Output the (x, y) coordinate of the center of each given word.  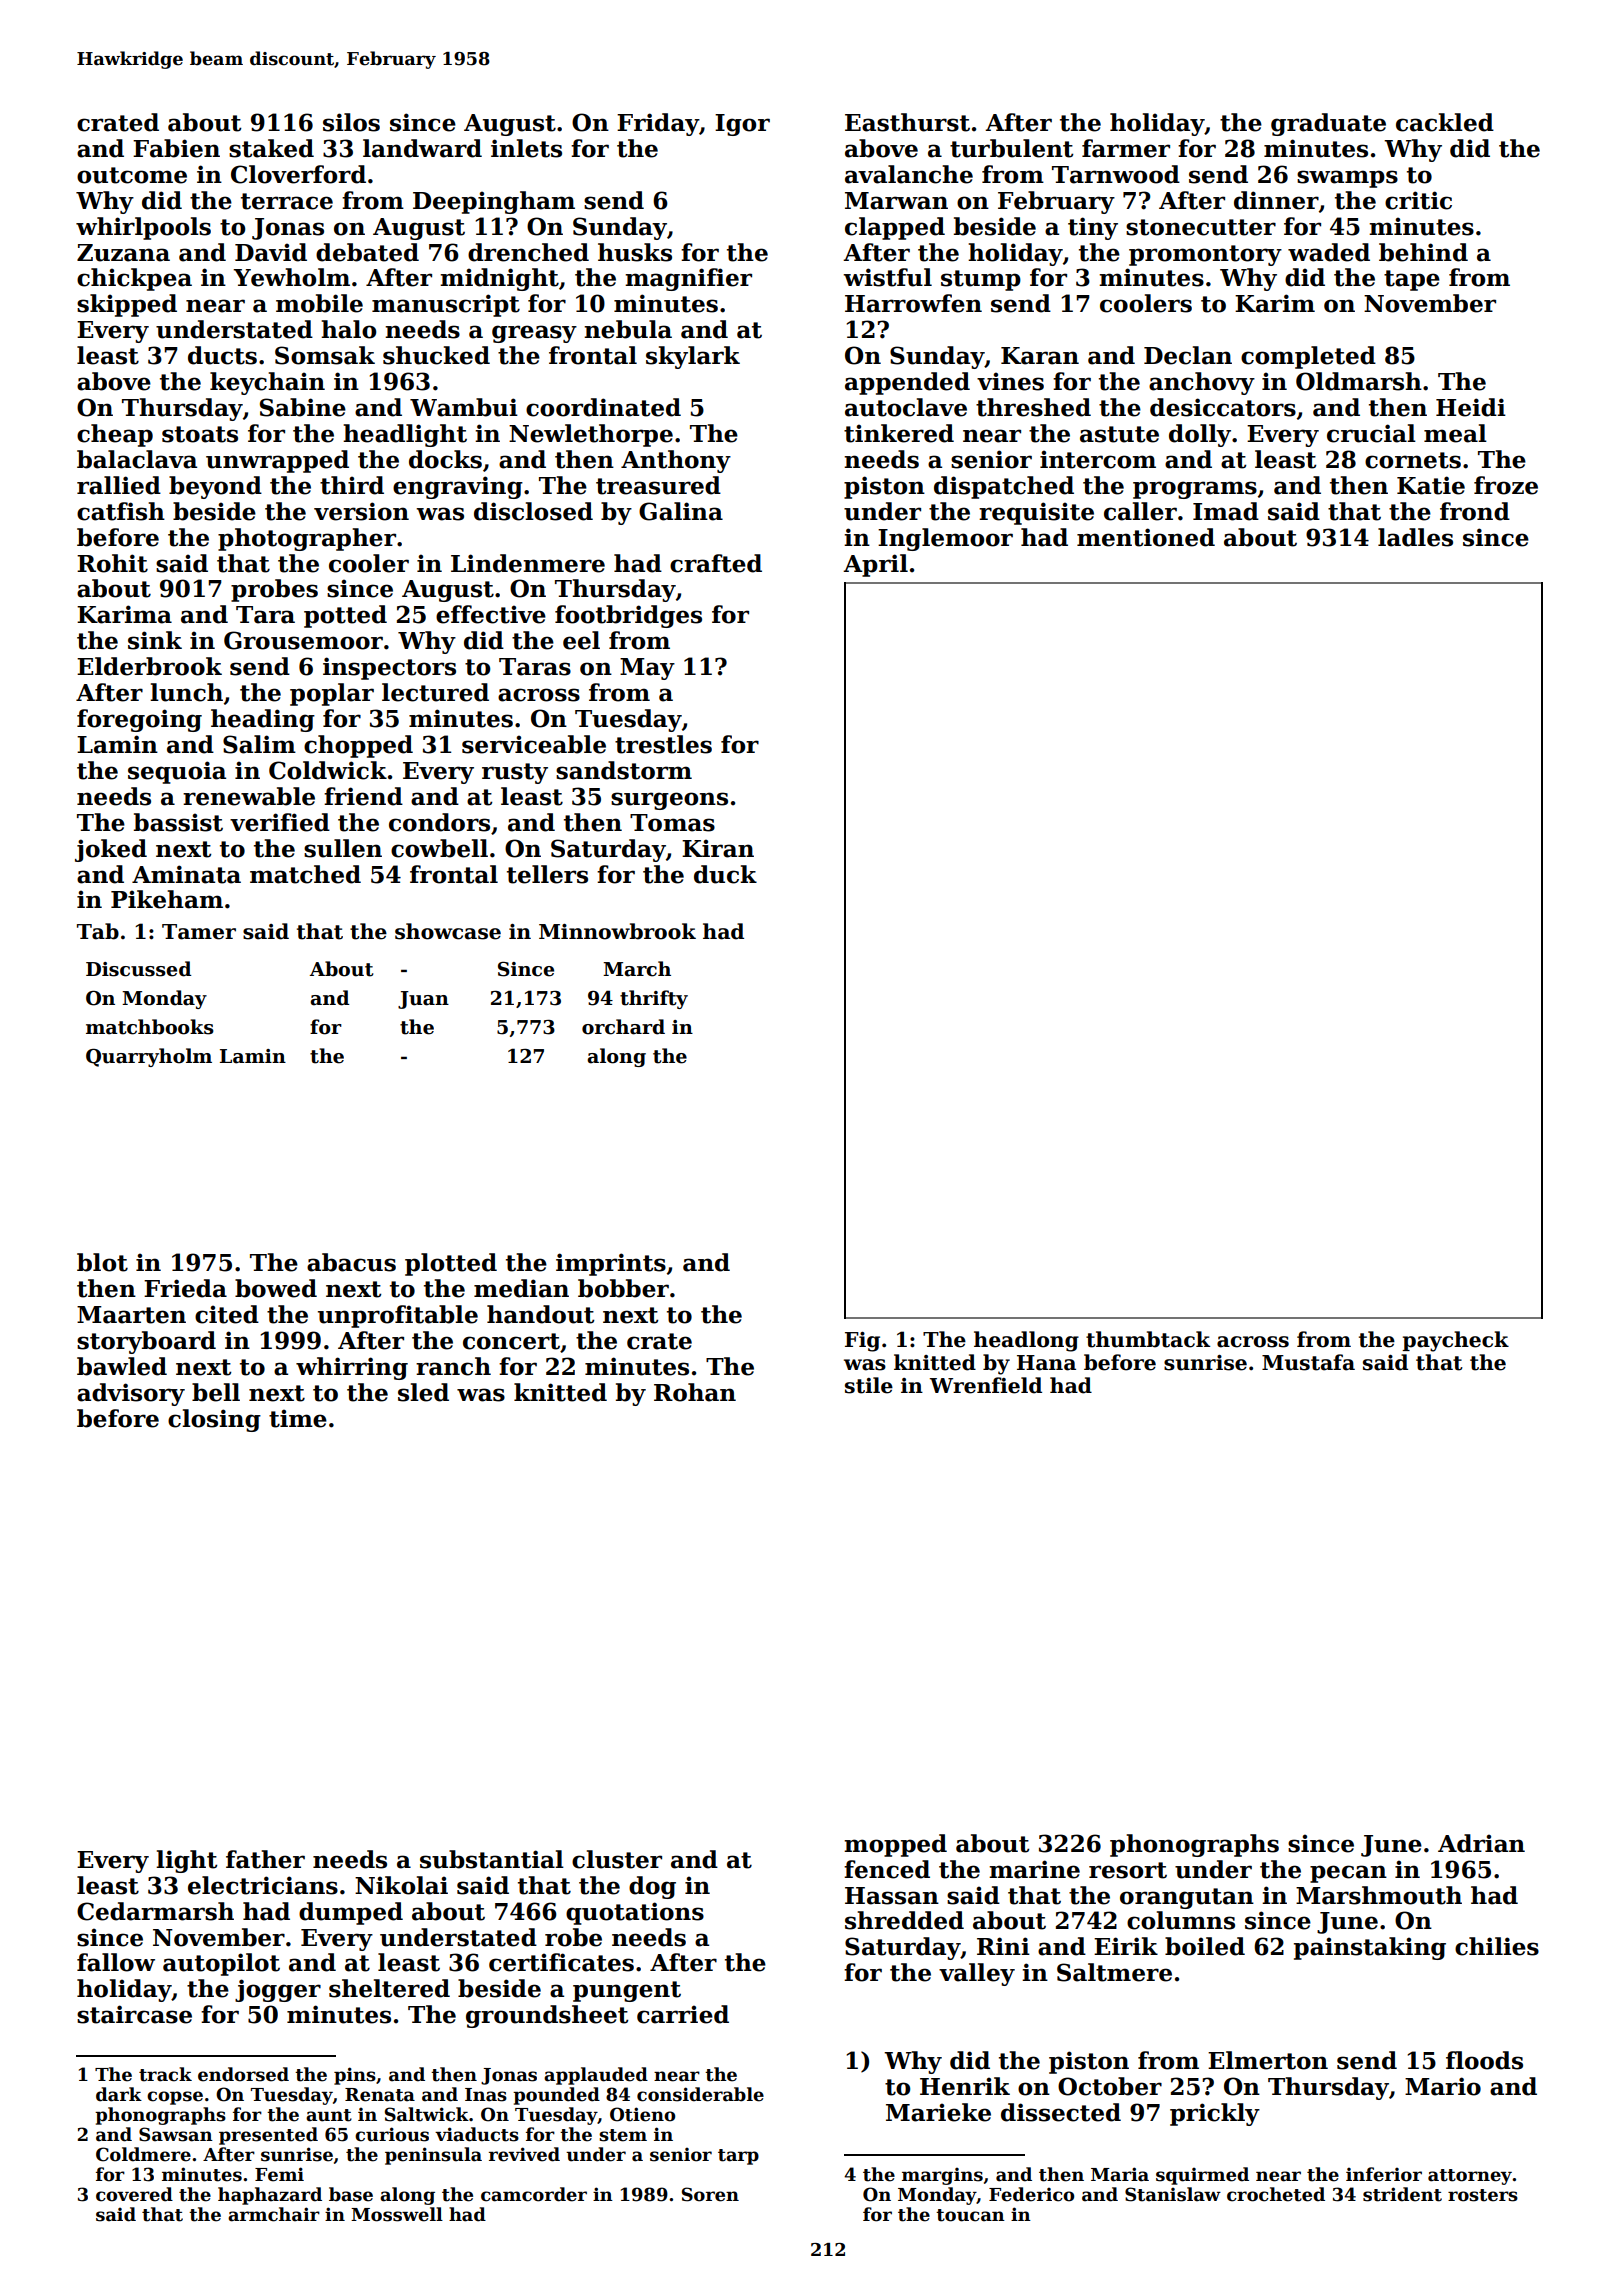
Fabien (176, 148)
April (875, 565)
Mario (1443, 2086)
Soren (710, 2194)
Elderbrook (149, 666)
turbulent (1011, 148)
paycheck (1455, 1341)
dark (119, 2094)
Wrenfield (986, 1385)
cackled (1445, 122)
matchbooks (150, 1027)
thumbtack (1148, 1339)
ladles (1415, 537)
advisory (131, 1394)
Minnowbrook (617, 931)
